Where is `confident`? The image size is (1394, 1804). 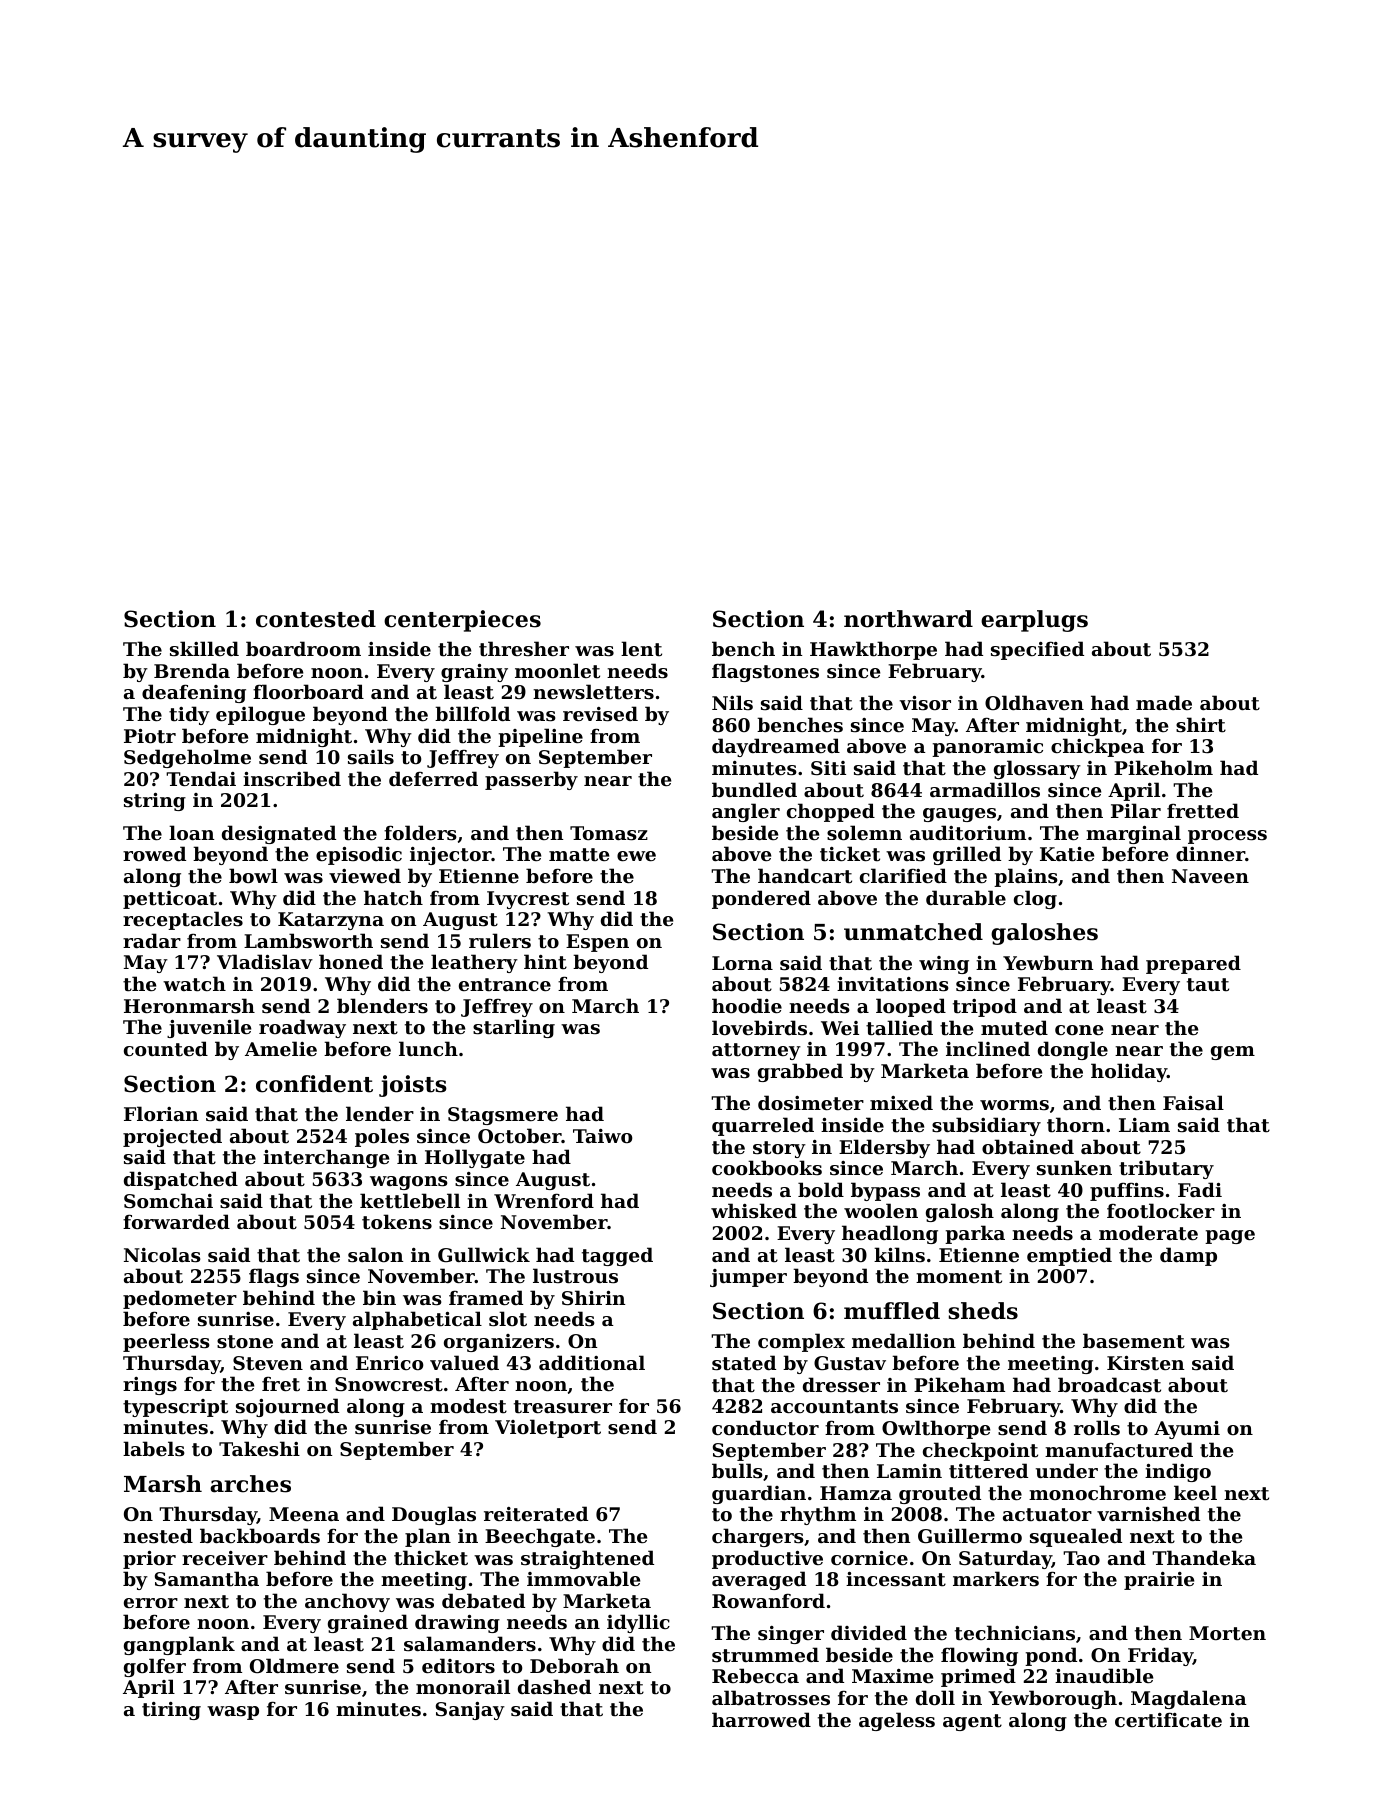 confident is located at coordinates (314, 1084).
